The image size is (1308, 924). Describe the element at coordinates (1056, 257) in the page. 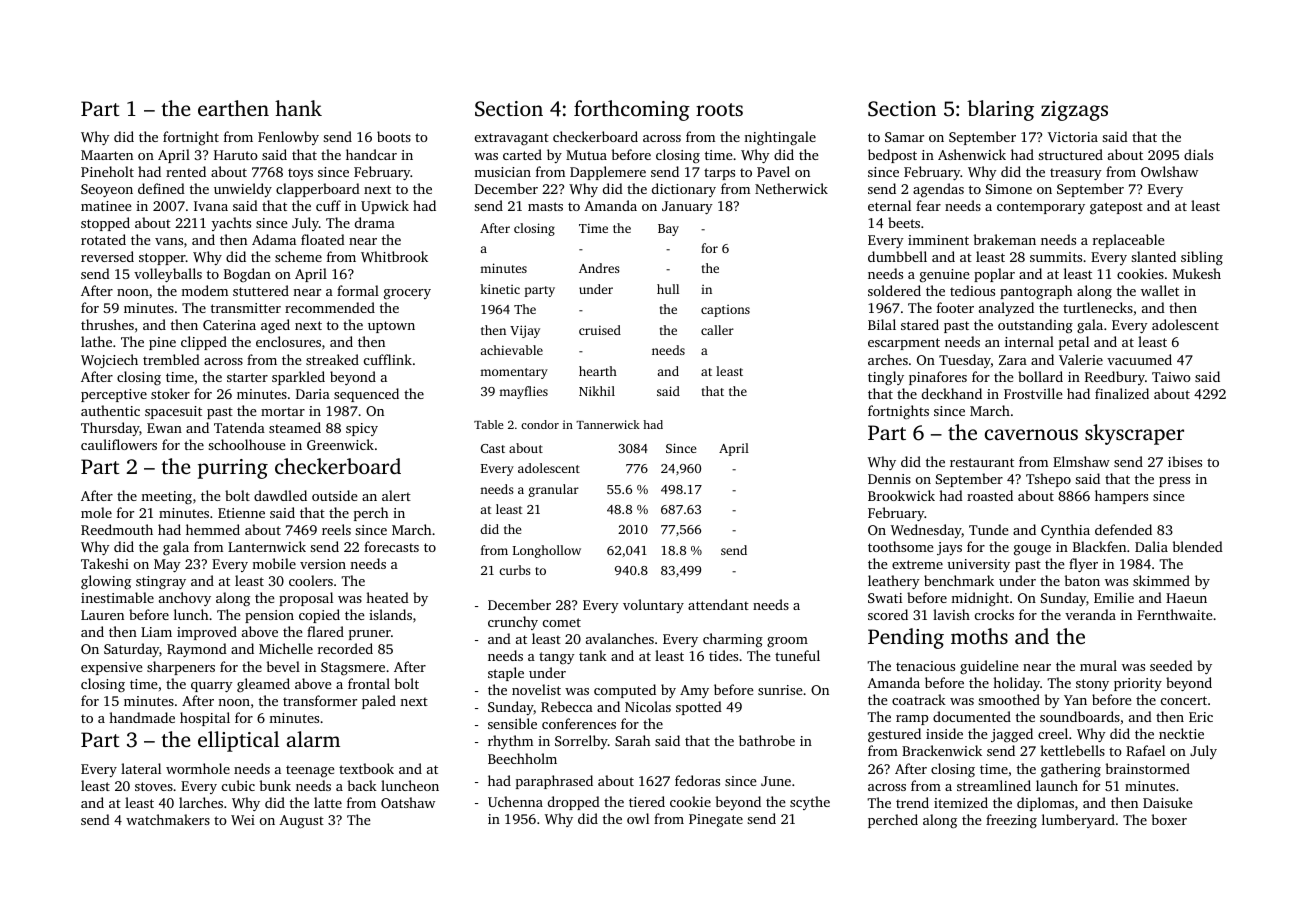

I see `summits` at that location.
